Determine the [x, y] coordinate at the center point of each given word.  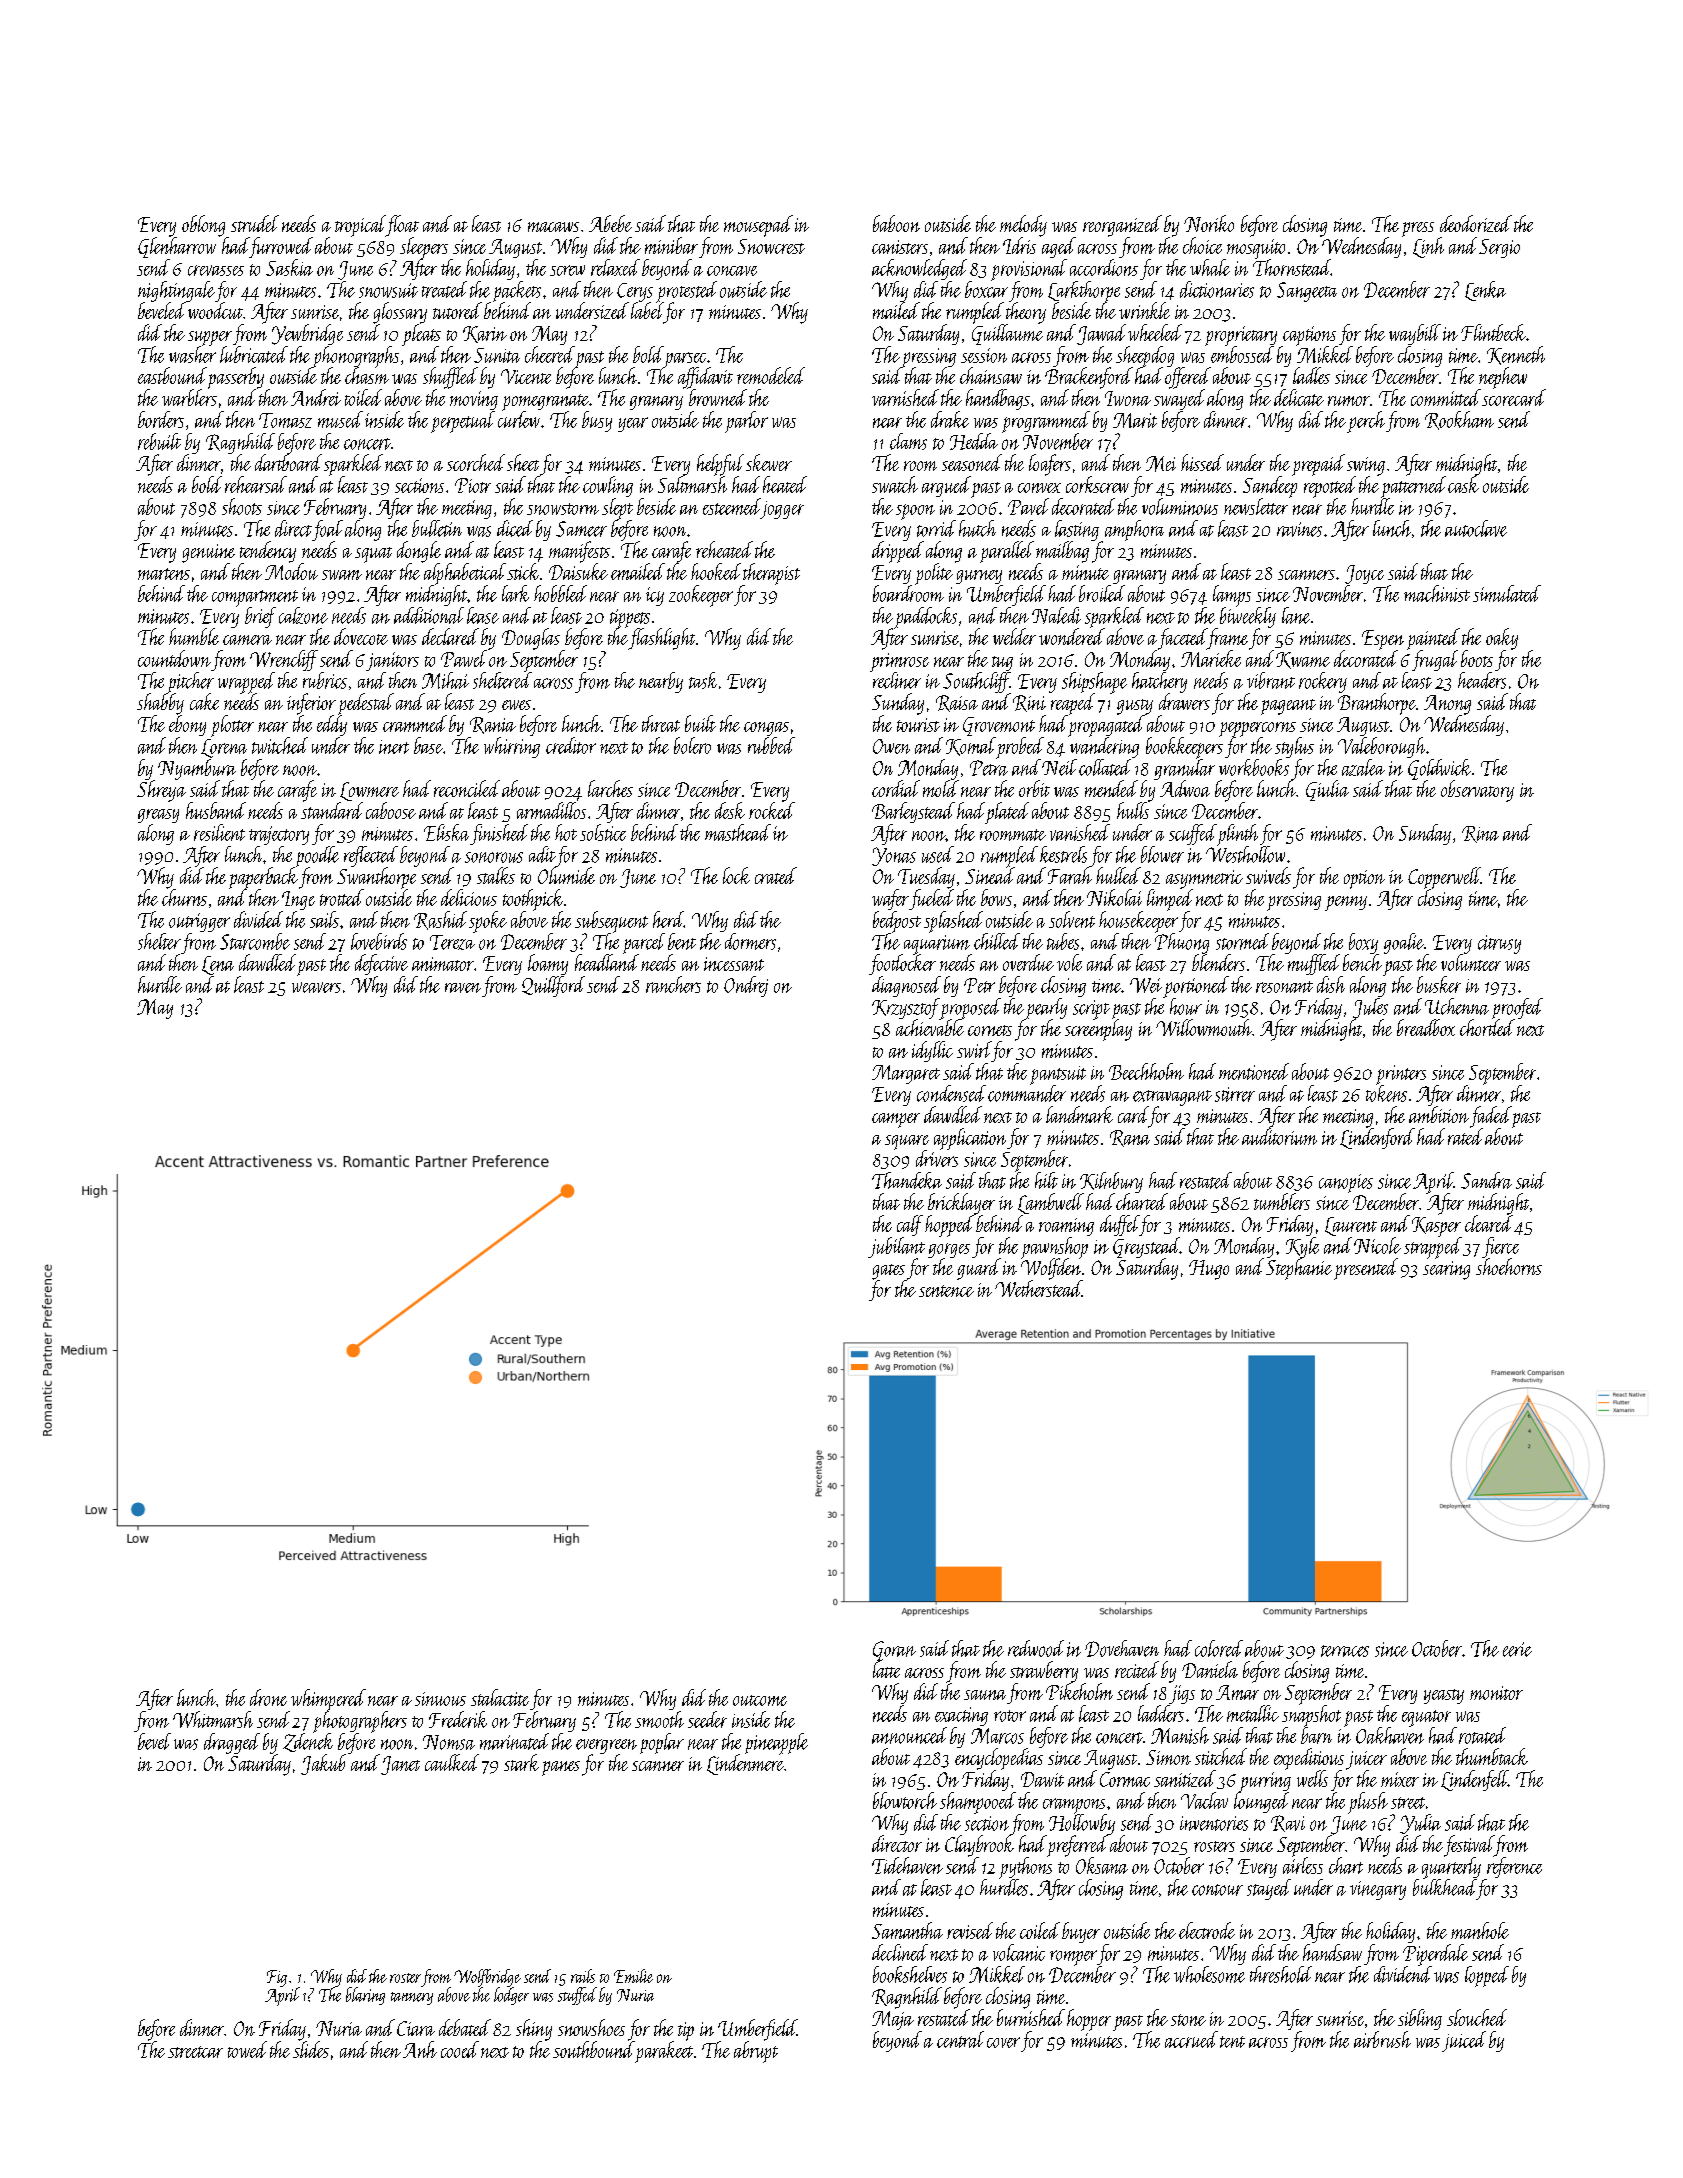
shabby [160, 704]
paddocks [926, 617]
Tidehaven [907, 1865]
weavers [316, 987]
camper [896, 1120]
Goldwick [1439, 769]
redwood [1036, 1648]
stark [521, 1762]
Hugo [1209, 1270]
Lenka [1485, 291]
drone [268, 1697]
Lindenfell [1474, 1780]
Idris [1019, 245]
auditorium [1279, 1136]
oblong [203, 226]
